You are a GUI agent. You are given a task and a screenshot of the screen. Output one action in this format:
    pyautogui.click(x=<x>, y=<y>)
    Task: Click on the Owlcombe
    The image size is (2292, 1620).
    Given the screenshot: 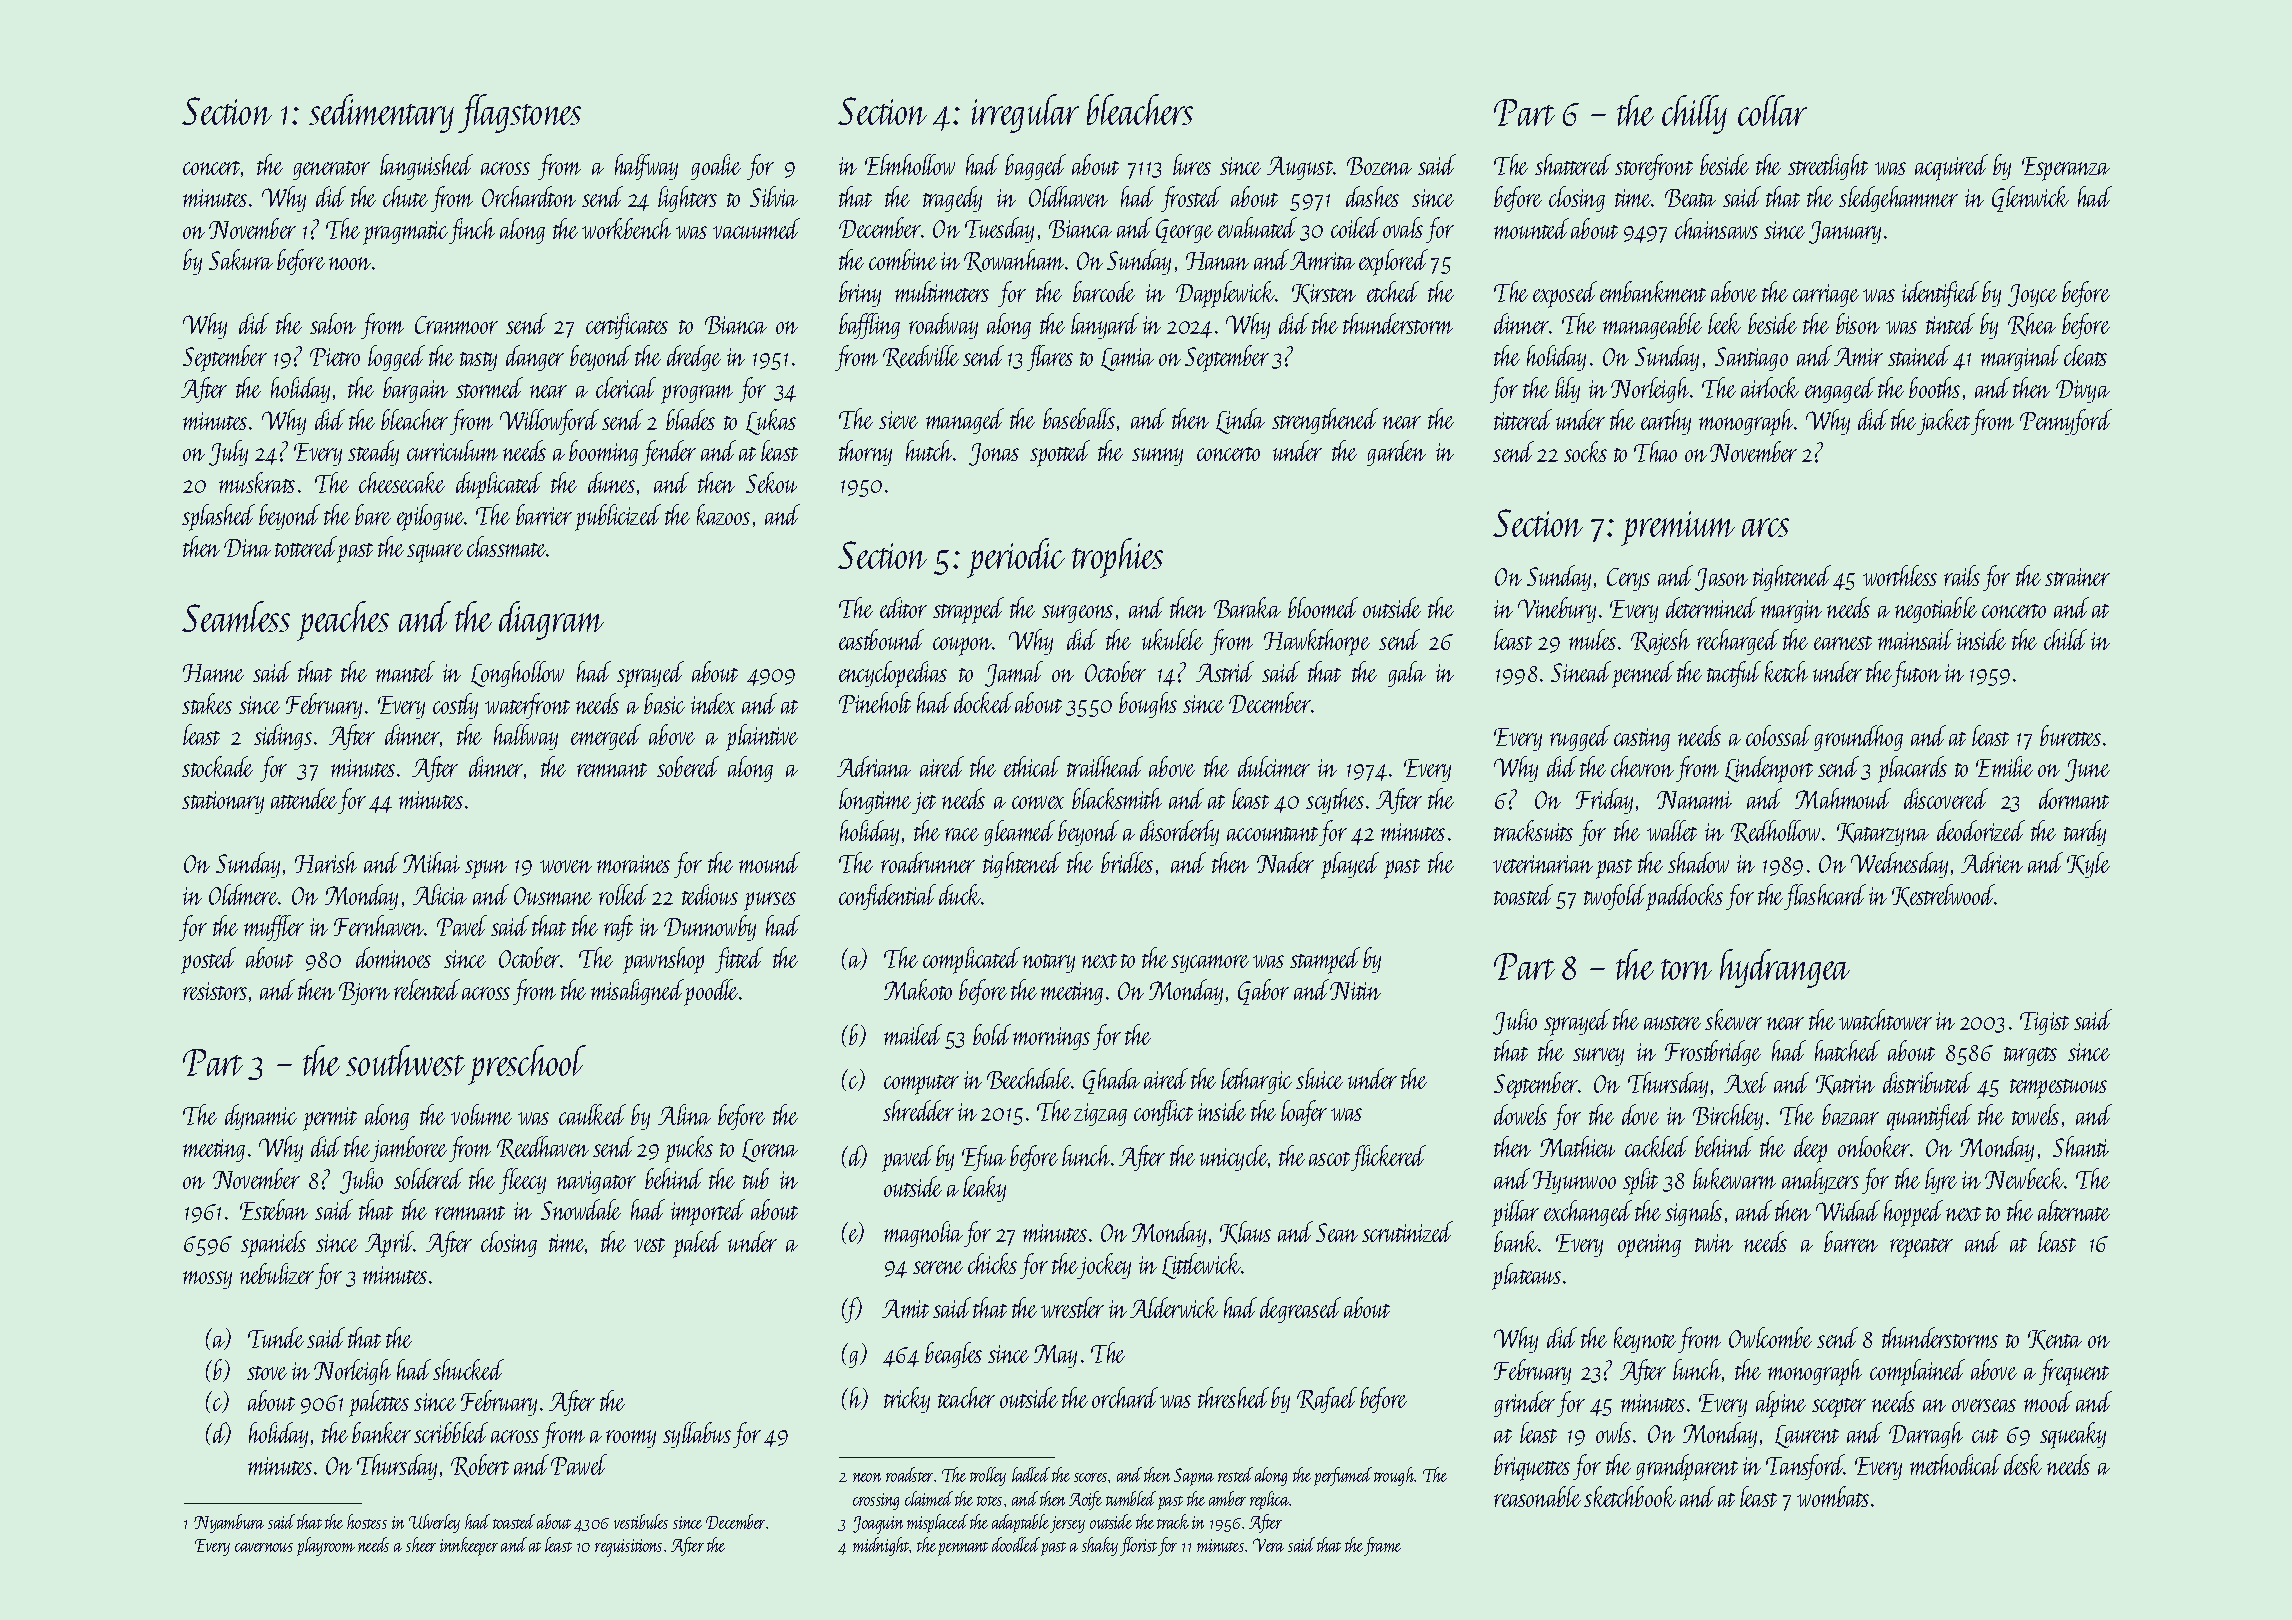 What is the action you would take?
    pyautogui.click(x=1770, y=1337)
